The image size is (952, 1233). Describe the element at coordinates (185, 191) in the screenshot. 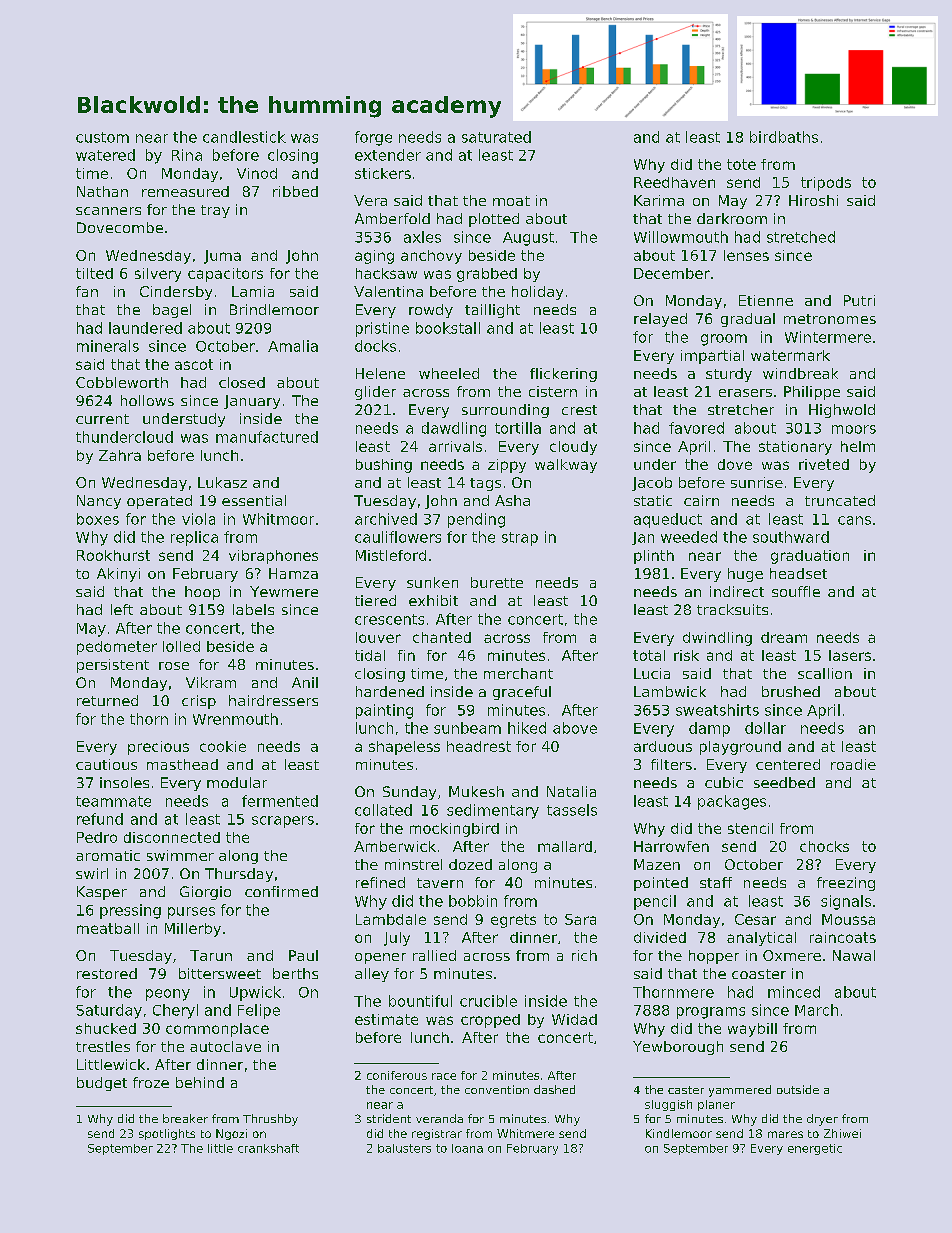

I see `remeasured` at that location.
